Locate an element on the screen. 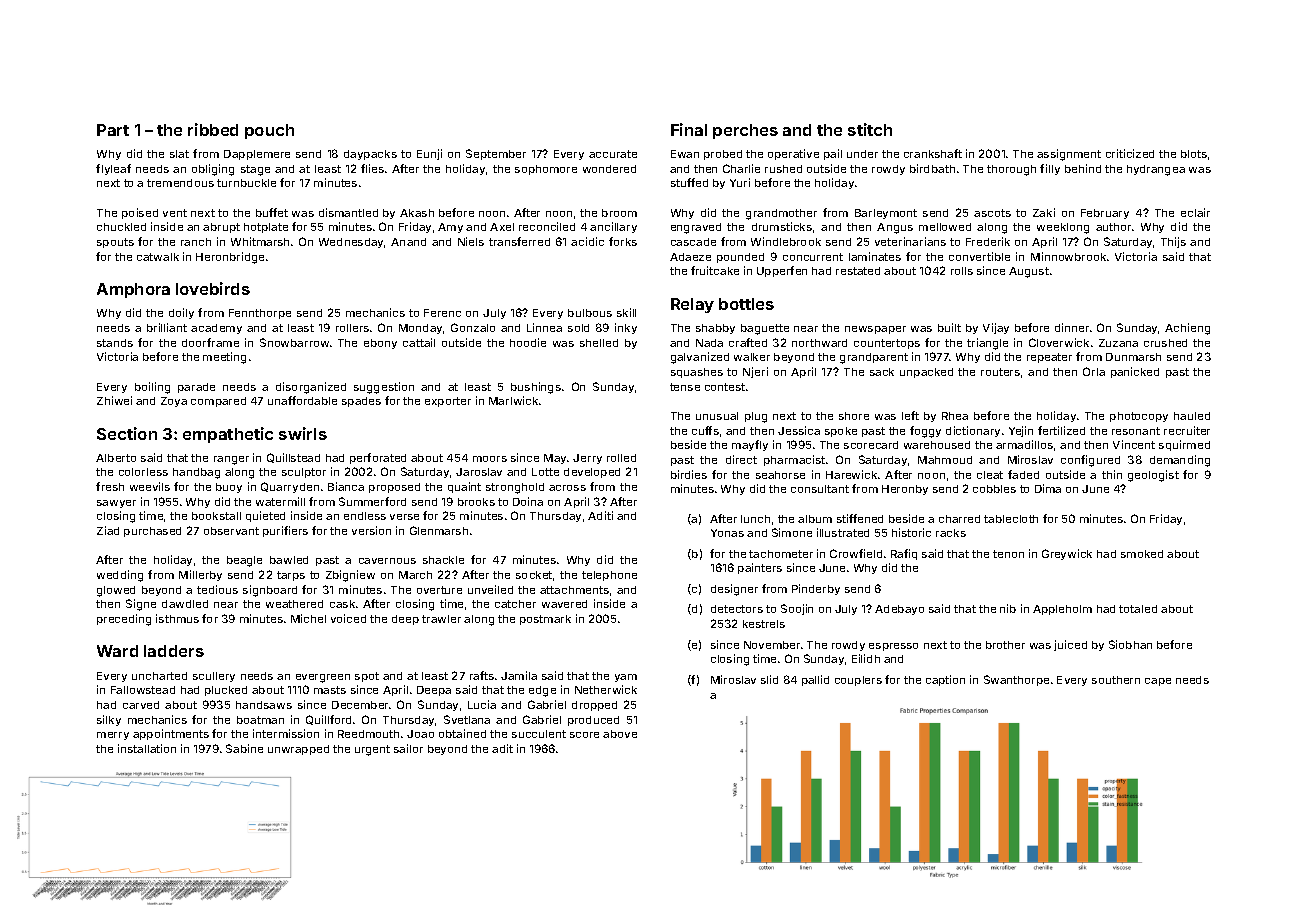  Sabine is located at coordinates (244, 748).
